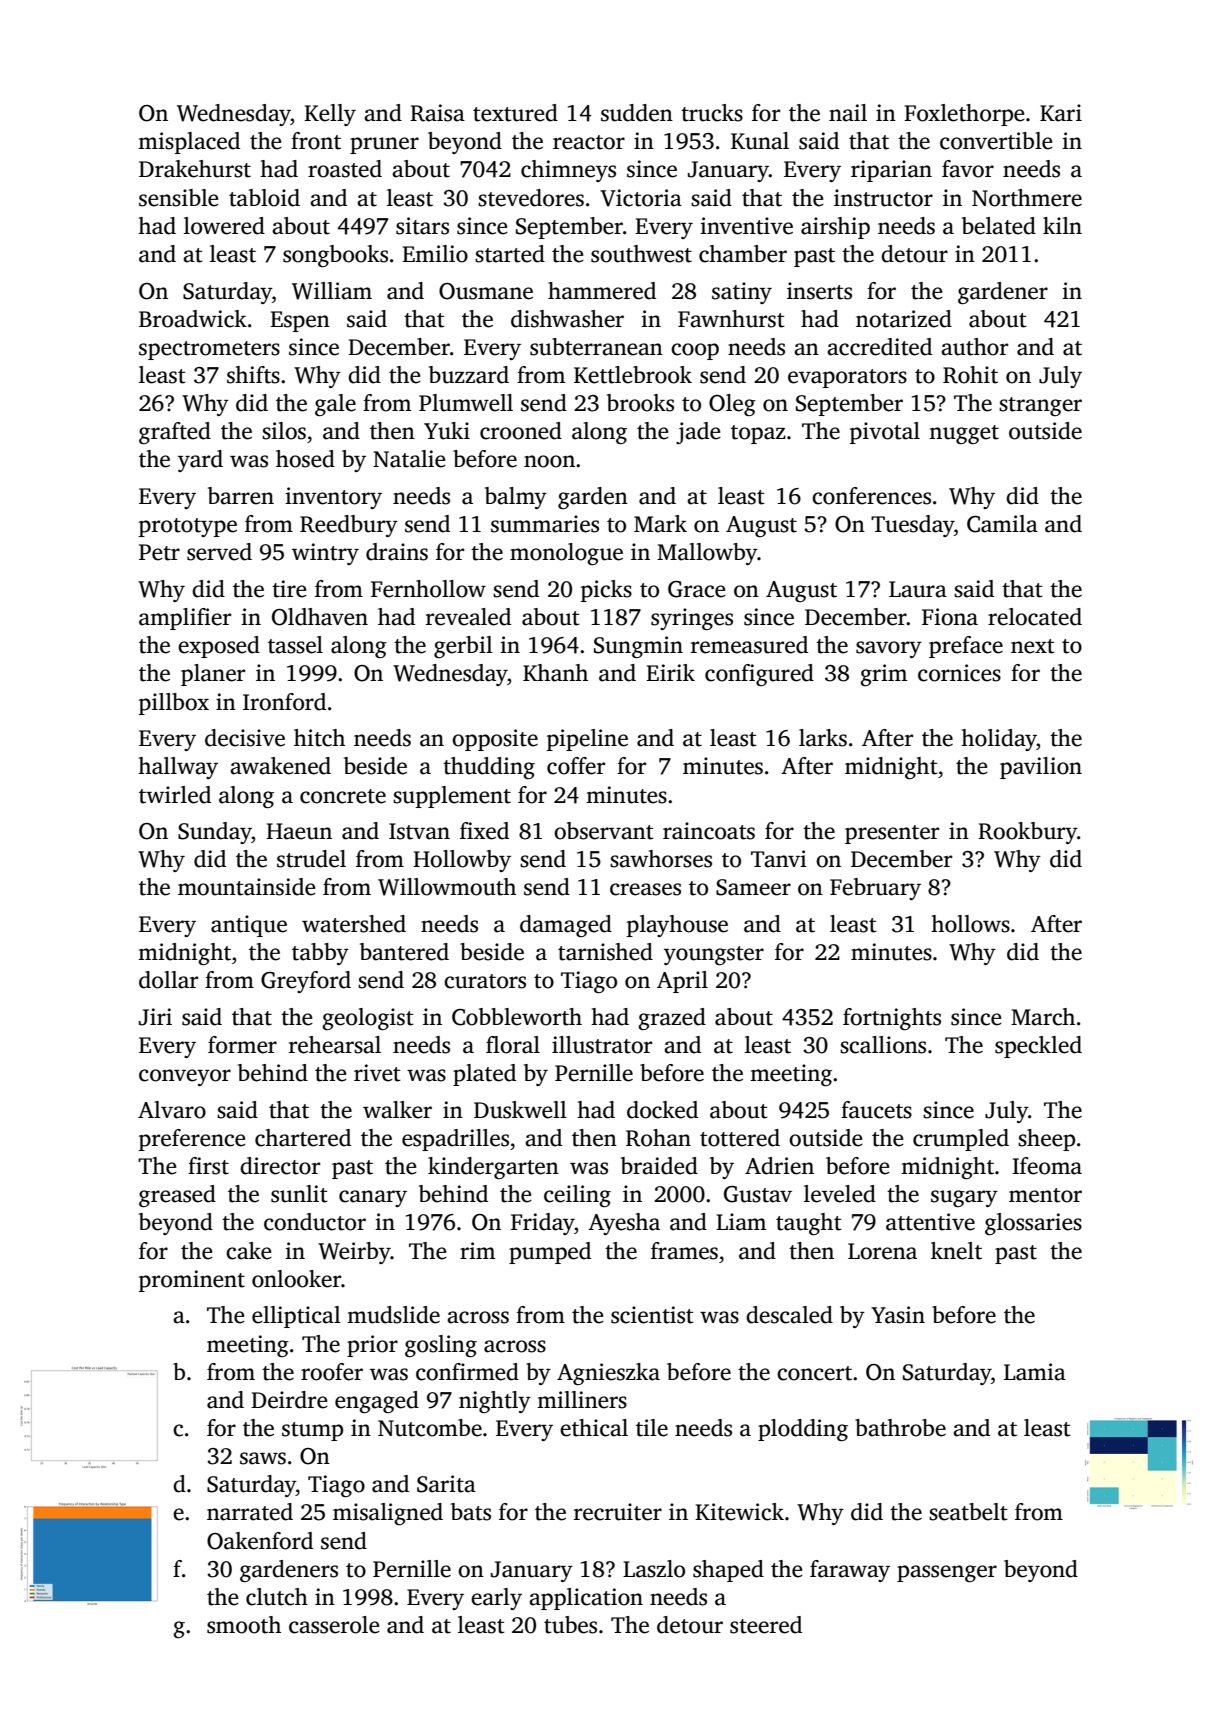 This screenshot has height=1727, width=1221. Describe the element at coordinates (570, 1625) in the screenshot. I see `tubes` at that location.
